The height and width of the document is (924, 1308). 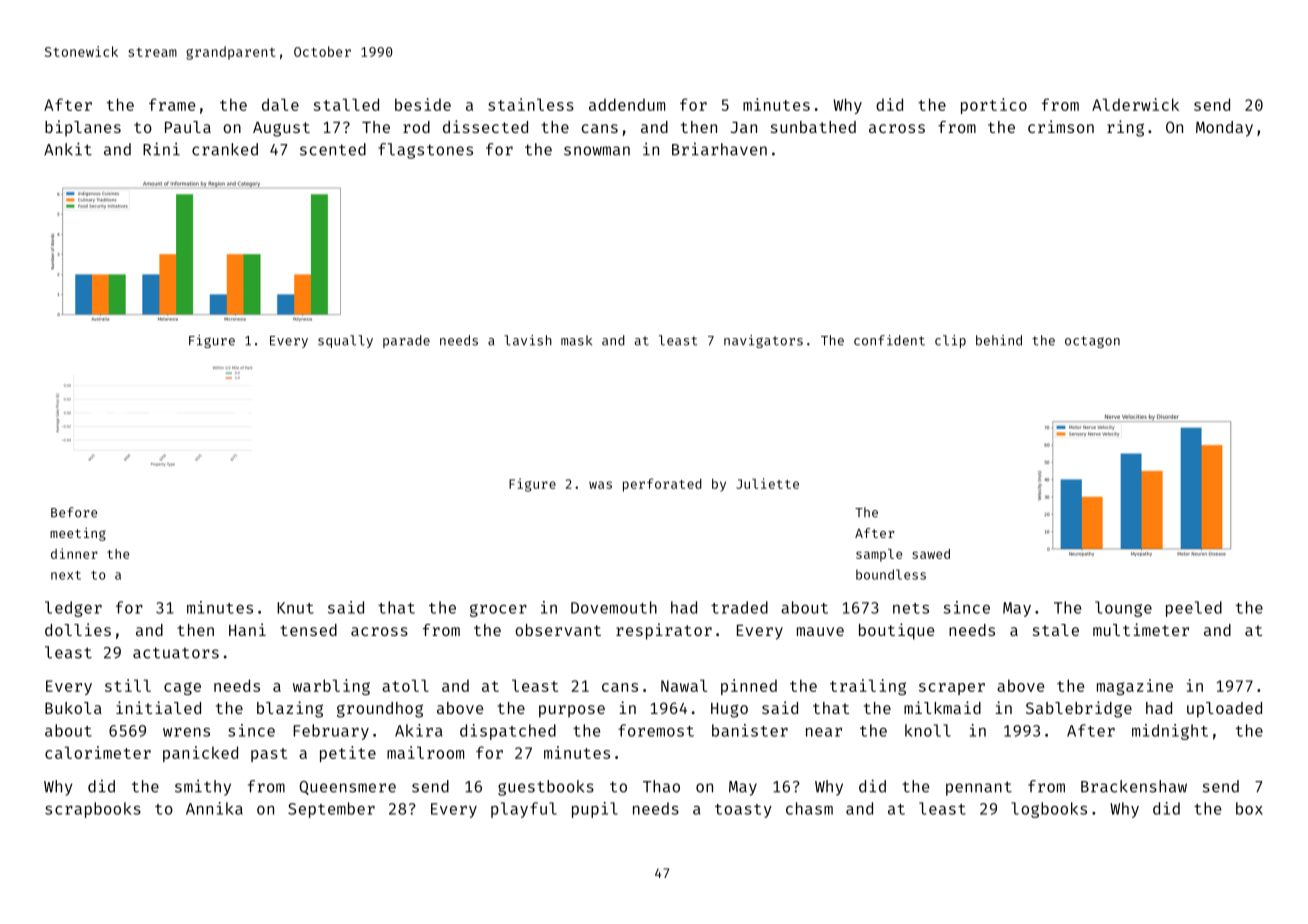 What do you see at coordinates (524, 810) in the document?
I see `playful` at bounding box center [524, 810].
